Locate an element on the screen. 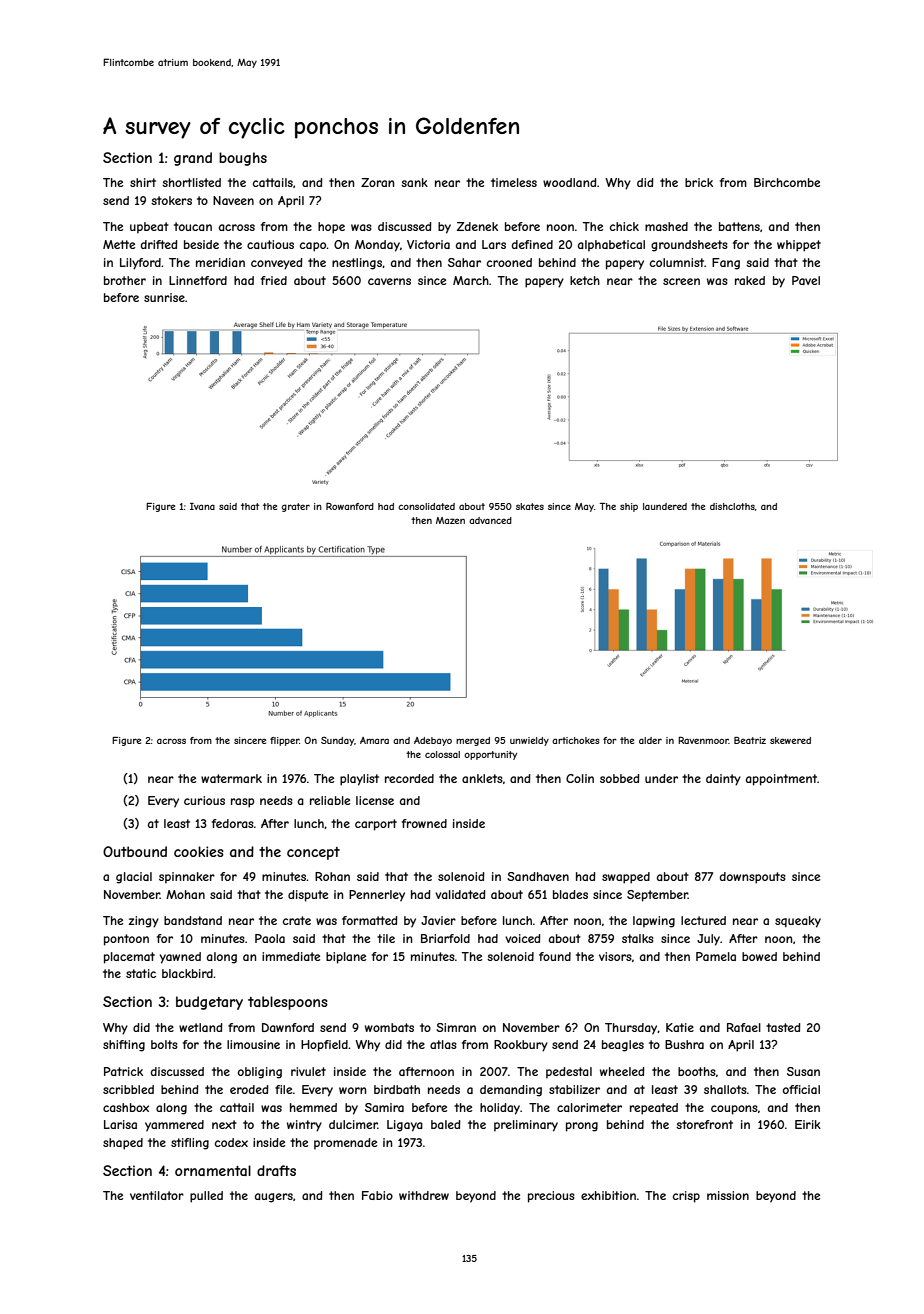  grand is located at coordinates (193, 159).
